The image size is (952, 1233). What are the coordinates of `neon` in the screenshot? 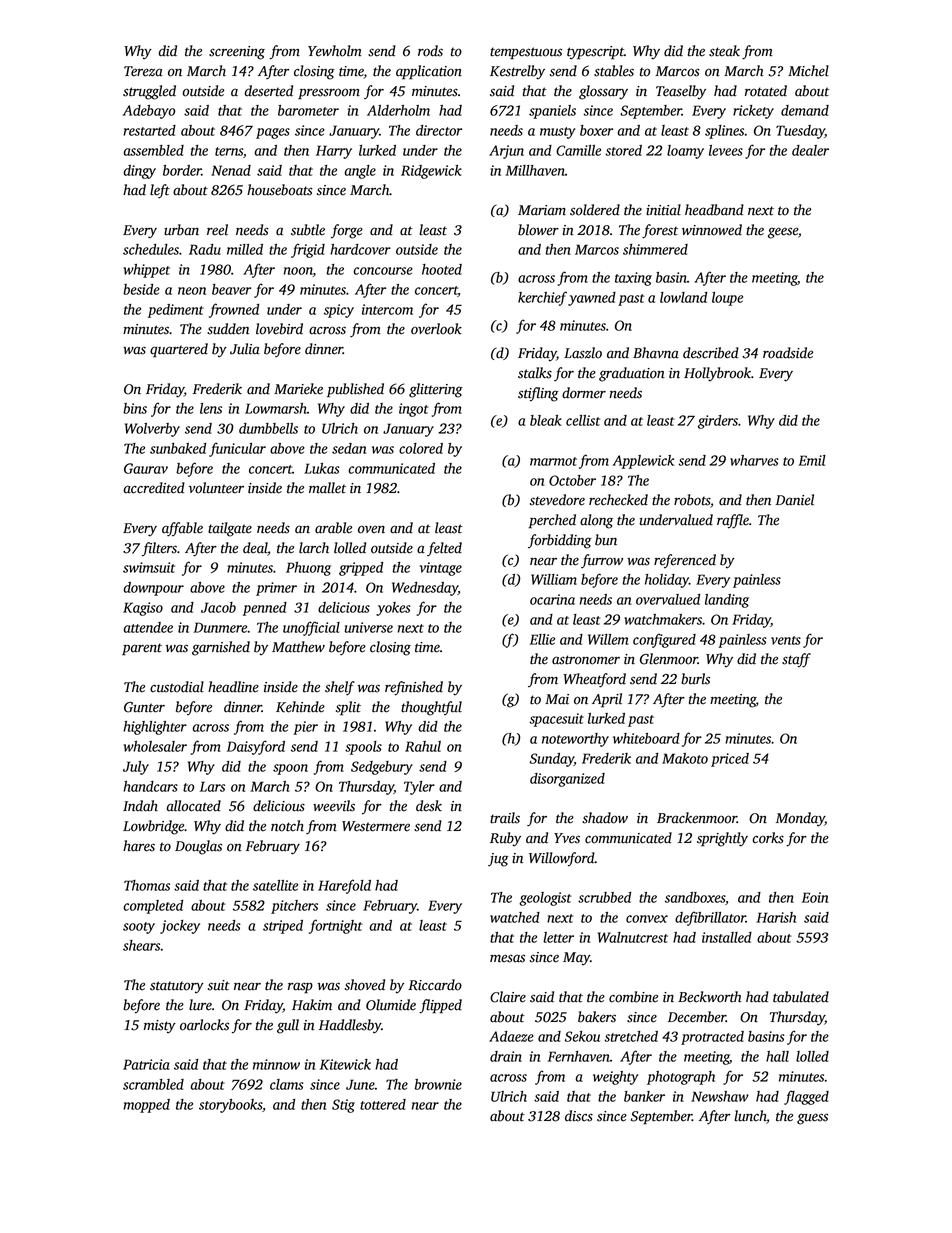 It's located at (192, 291).
